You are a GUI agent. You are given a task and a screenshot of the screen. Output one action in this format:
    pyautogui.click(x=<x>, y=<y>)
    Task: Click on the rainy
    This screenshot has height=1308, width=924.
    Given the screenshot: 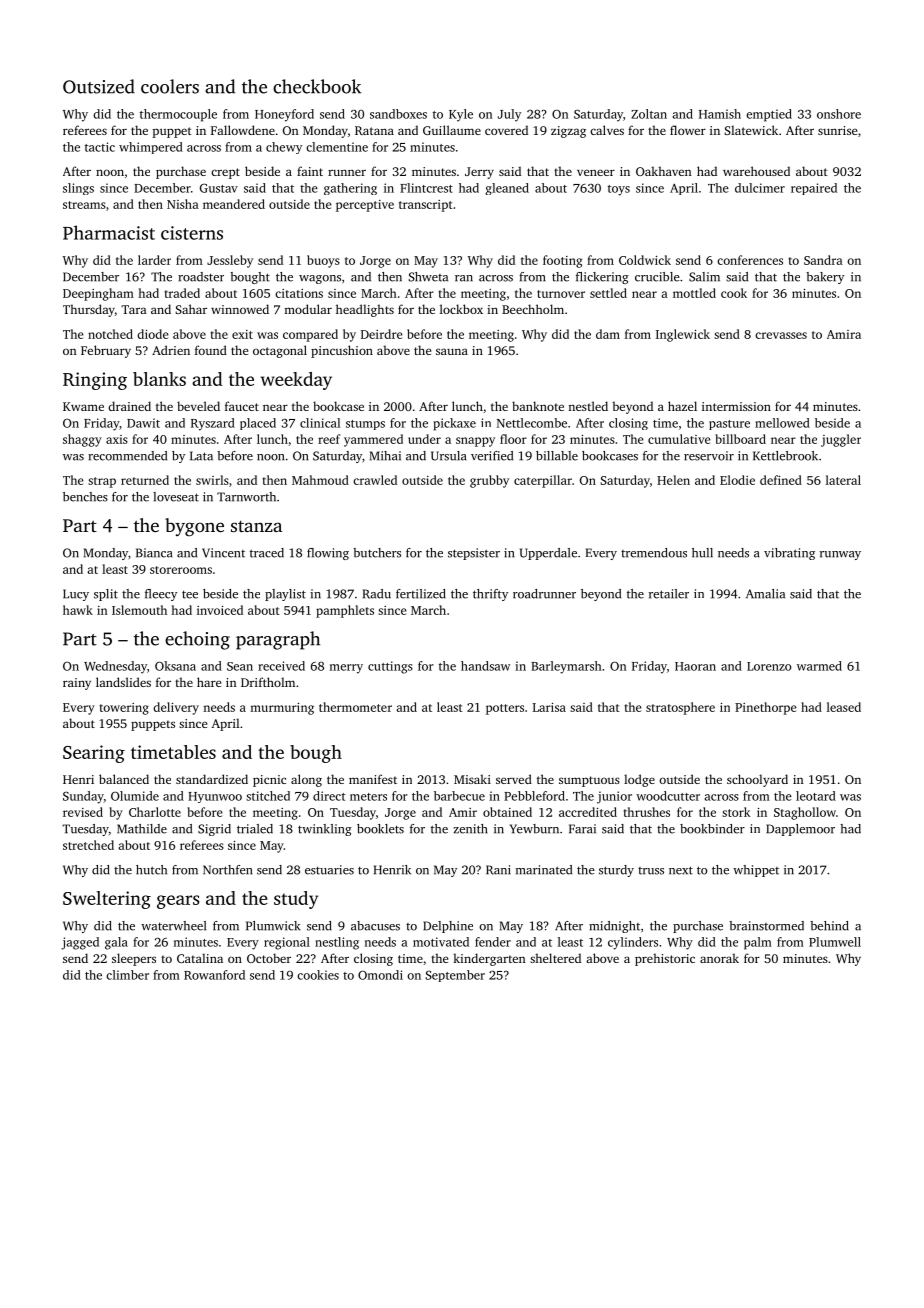 What is the action you would take?
    pyautogui.click(x=77, y=684)
